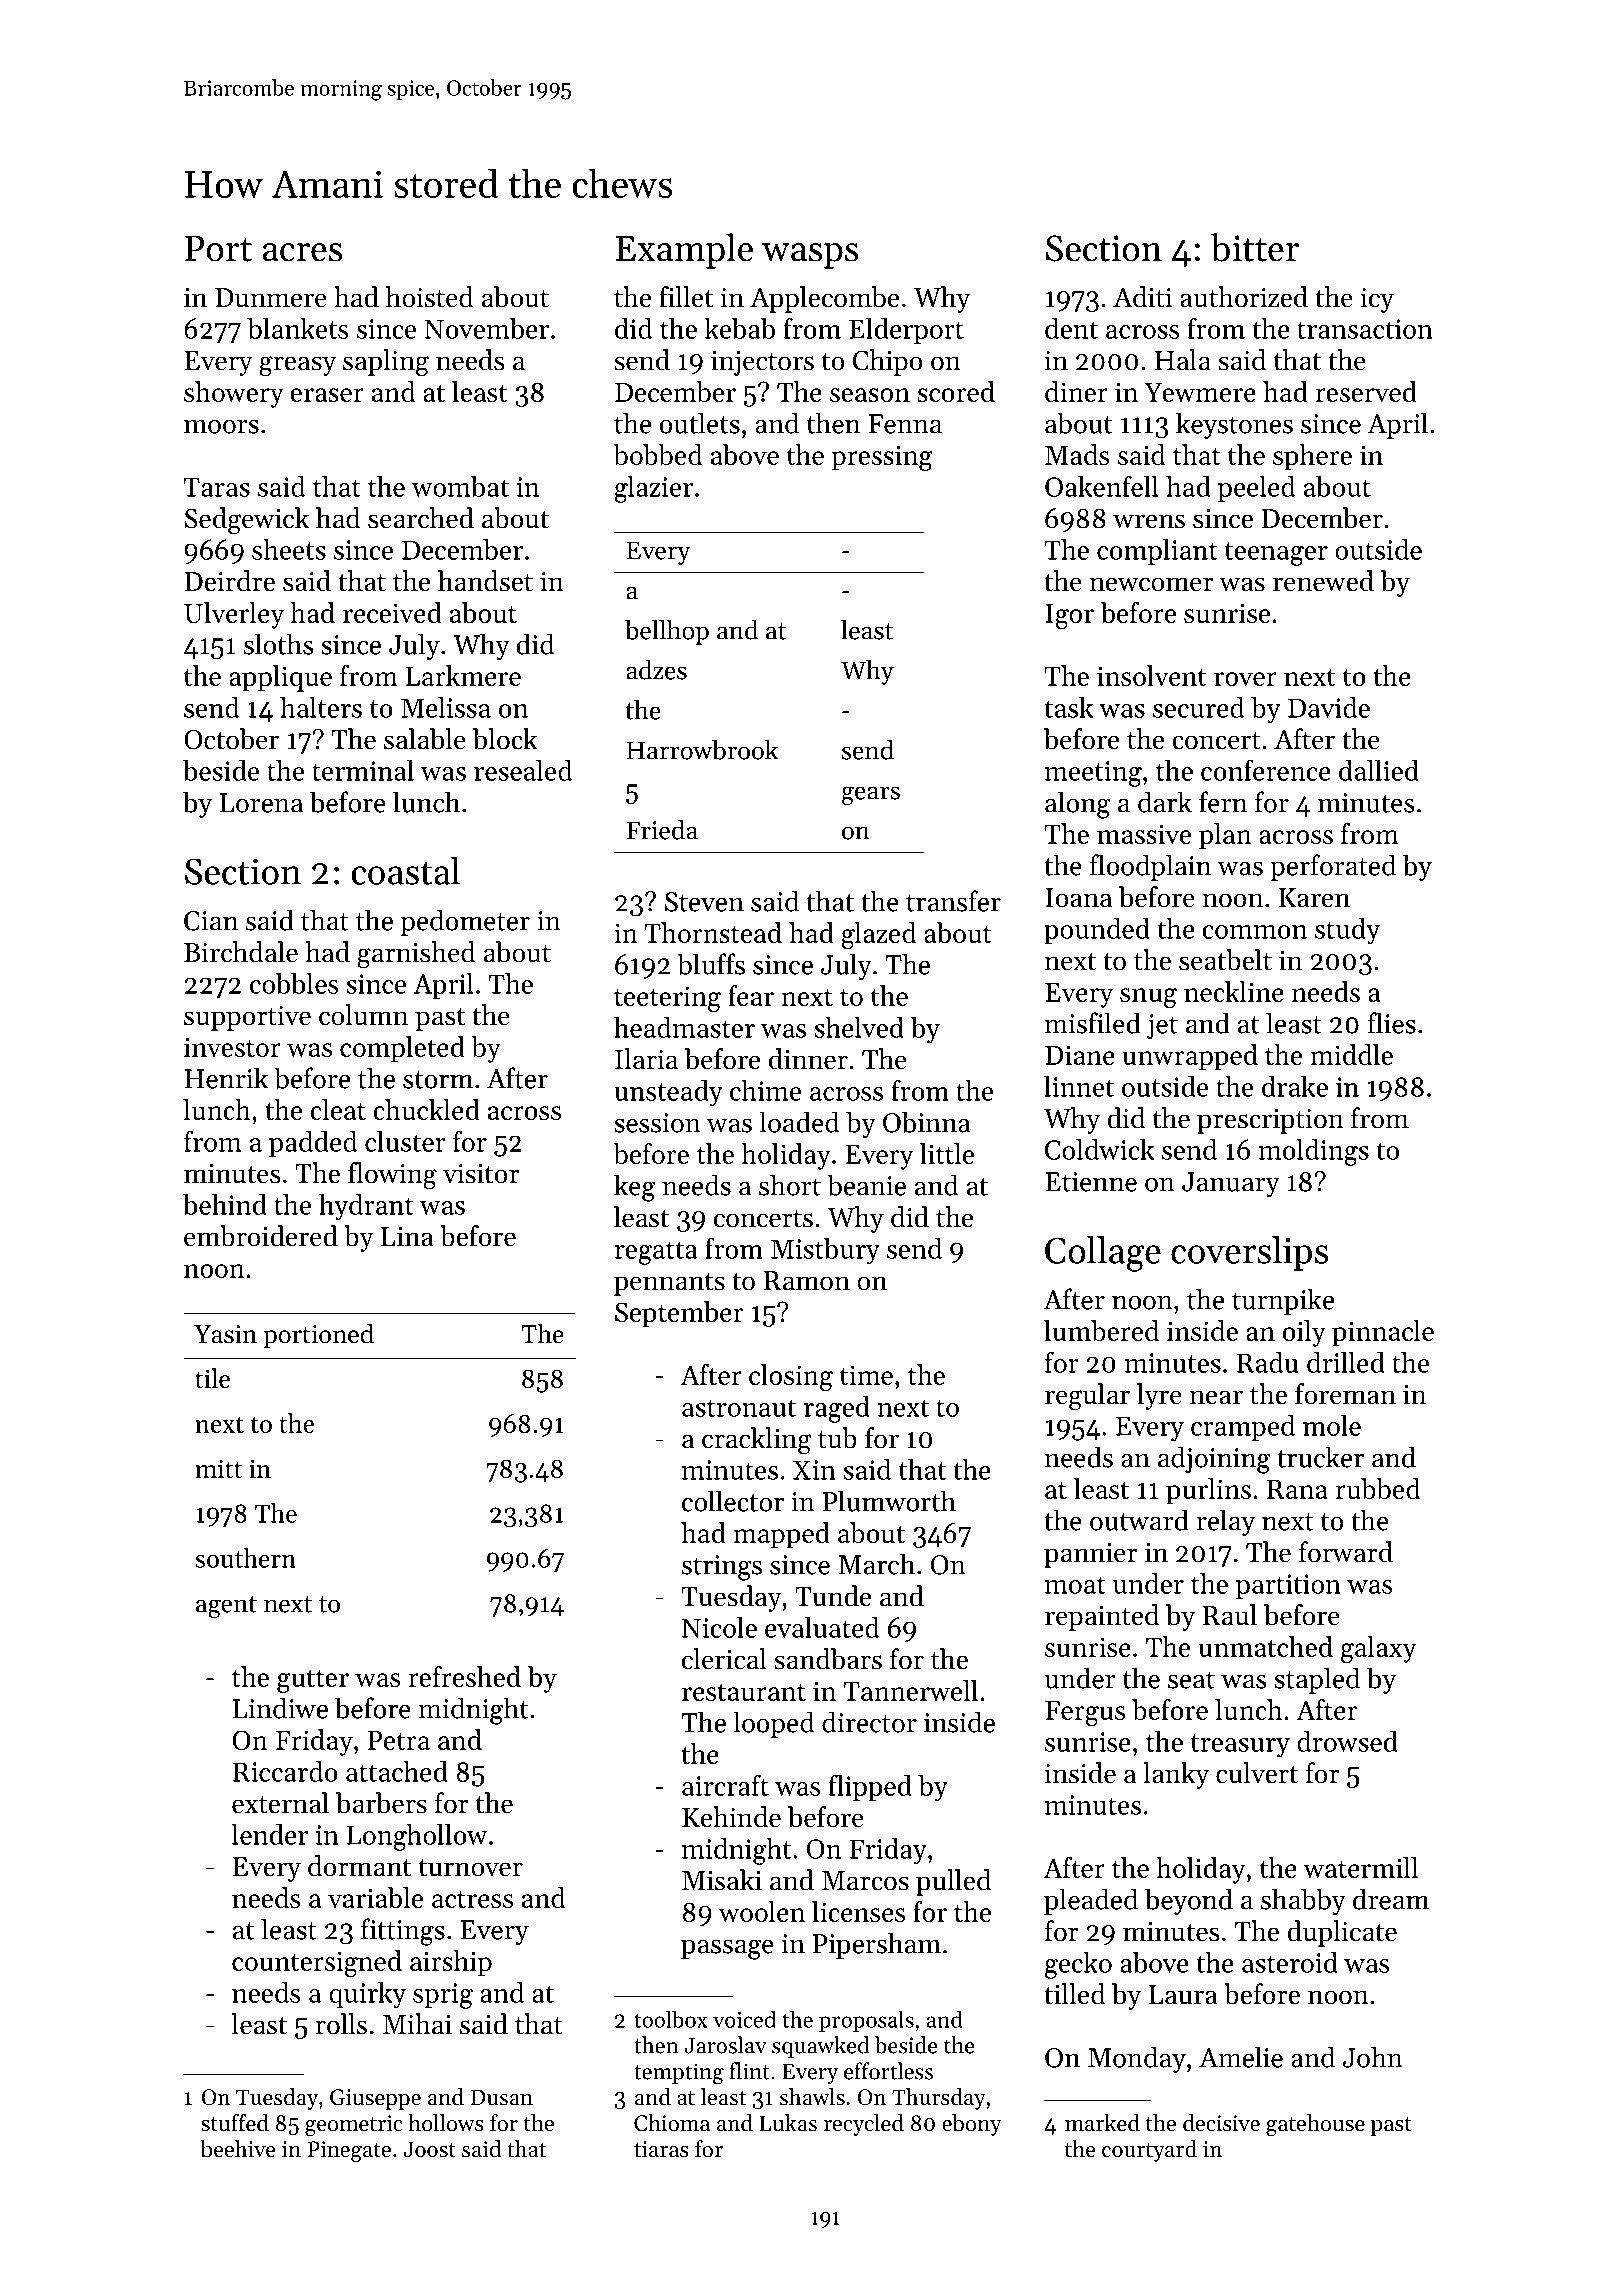 The height and width of the page is (2292, 1620). I want to click on acres, so click(302, 252).
